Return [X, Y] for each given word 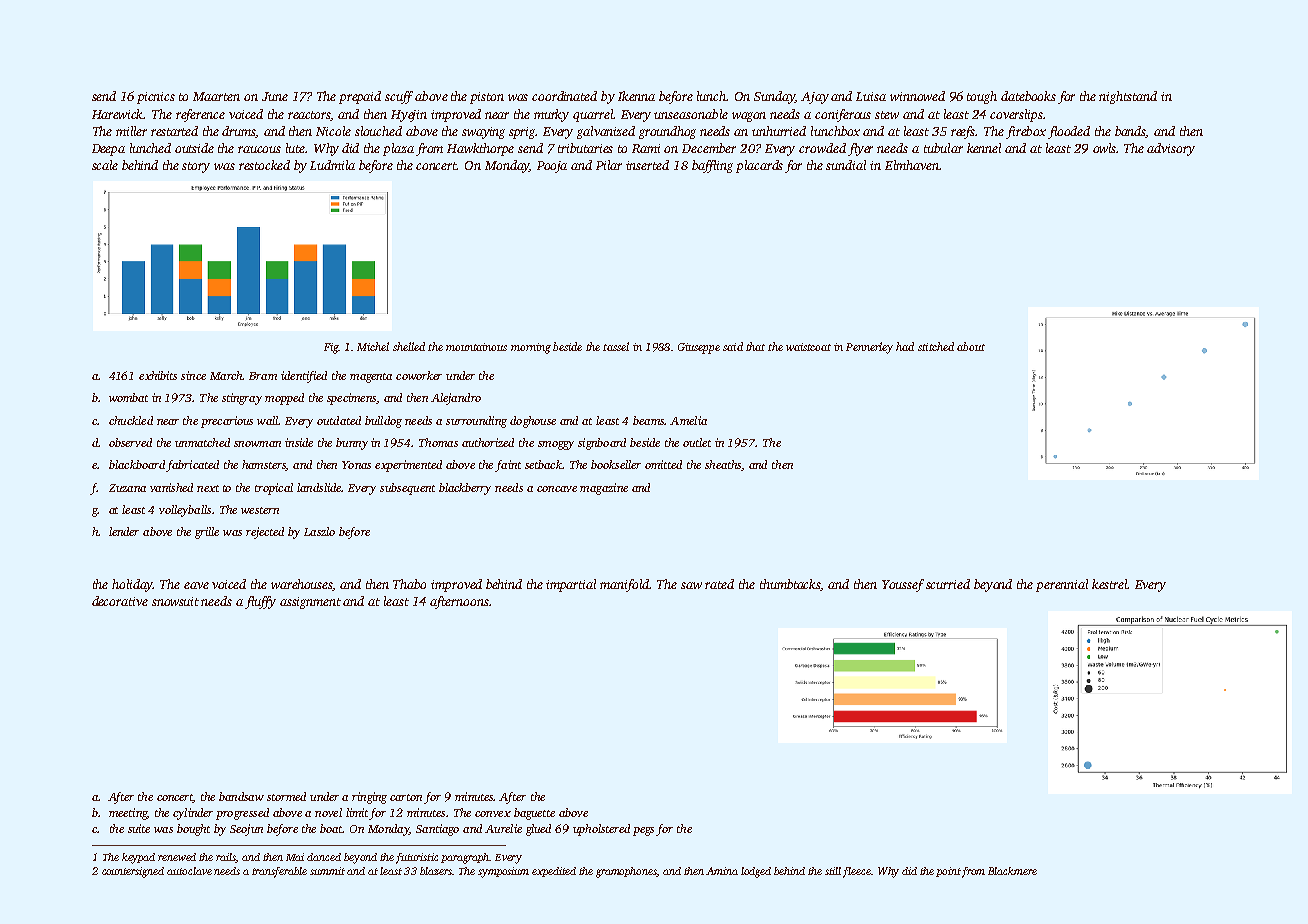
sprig [522, 133]
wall [268, 420]
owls [1105, 148]
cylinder [193, 814]
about [971, 346]
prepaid [360, 97]
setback [543, 464]
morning [531, 348]
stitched [936, 346]
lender [124, 531]
